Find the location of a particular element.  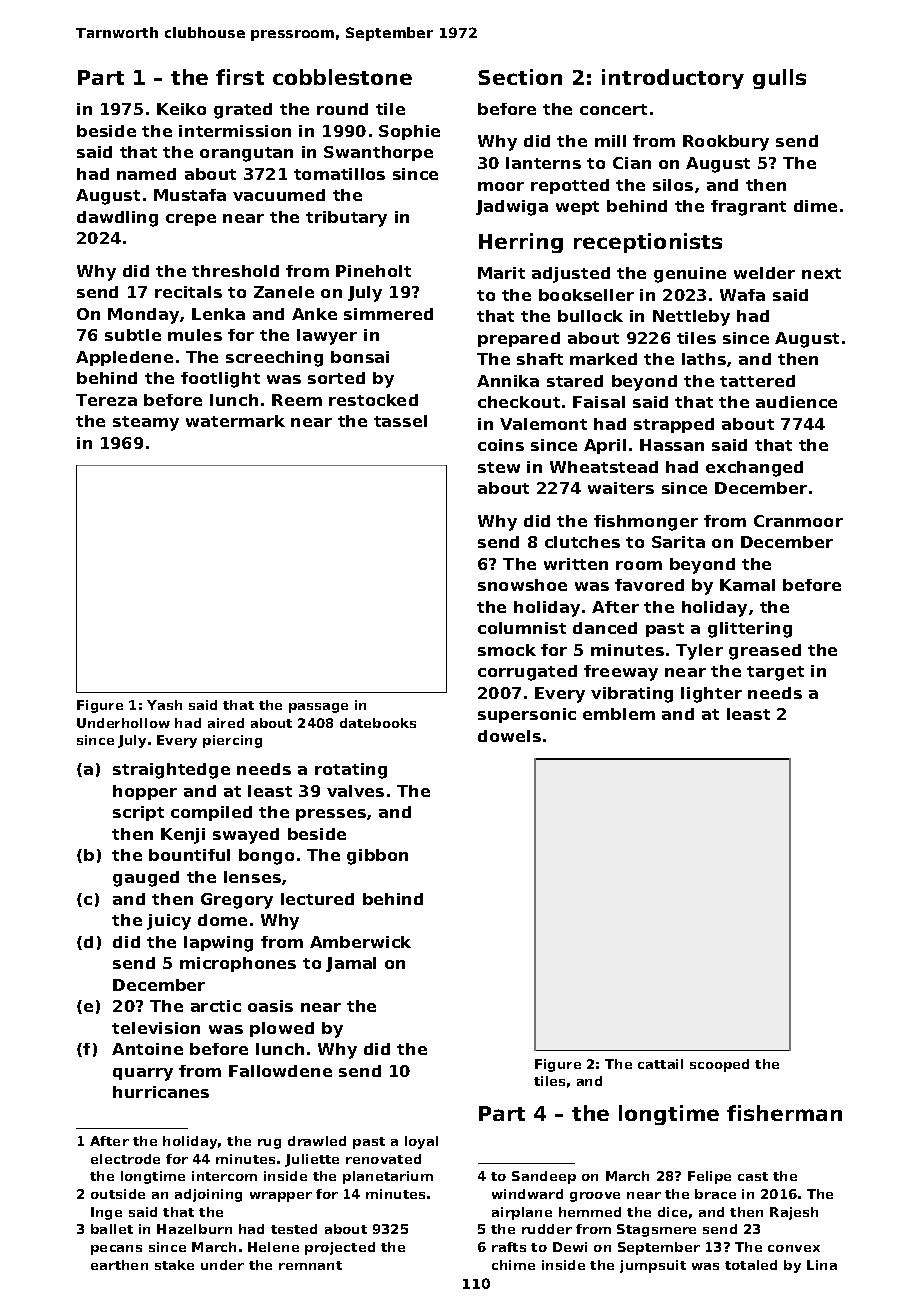

emblem is located at coordinates (619, 714).
